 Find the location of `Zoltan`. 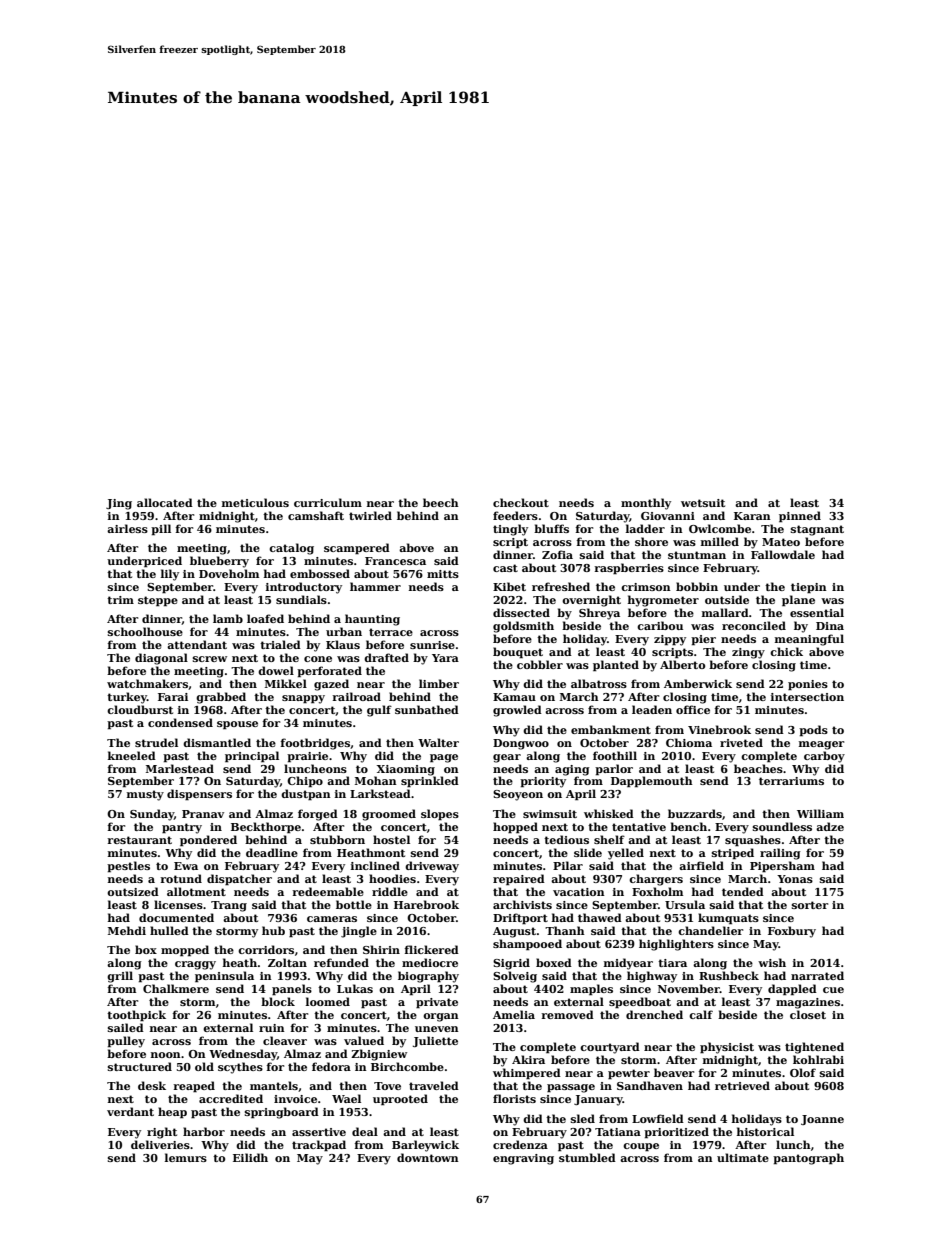

Zoltan is located at coordinates (287, 962).
